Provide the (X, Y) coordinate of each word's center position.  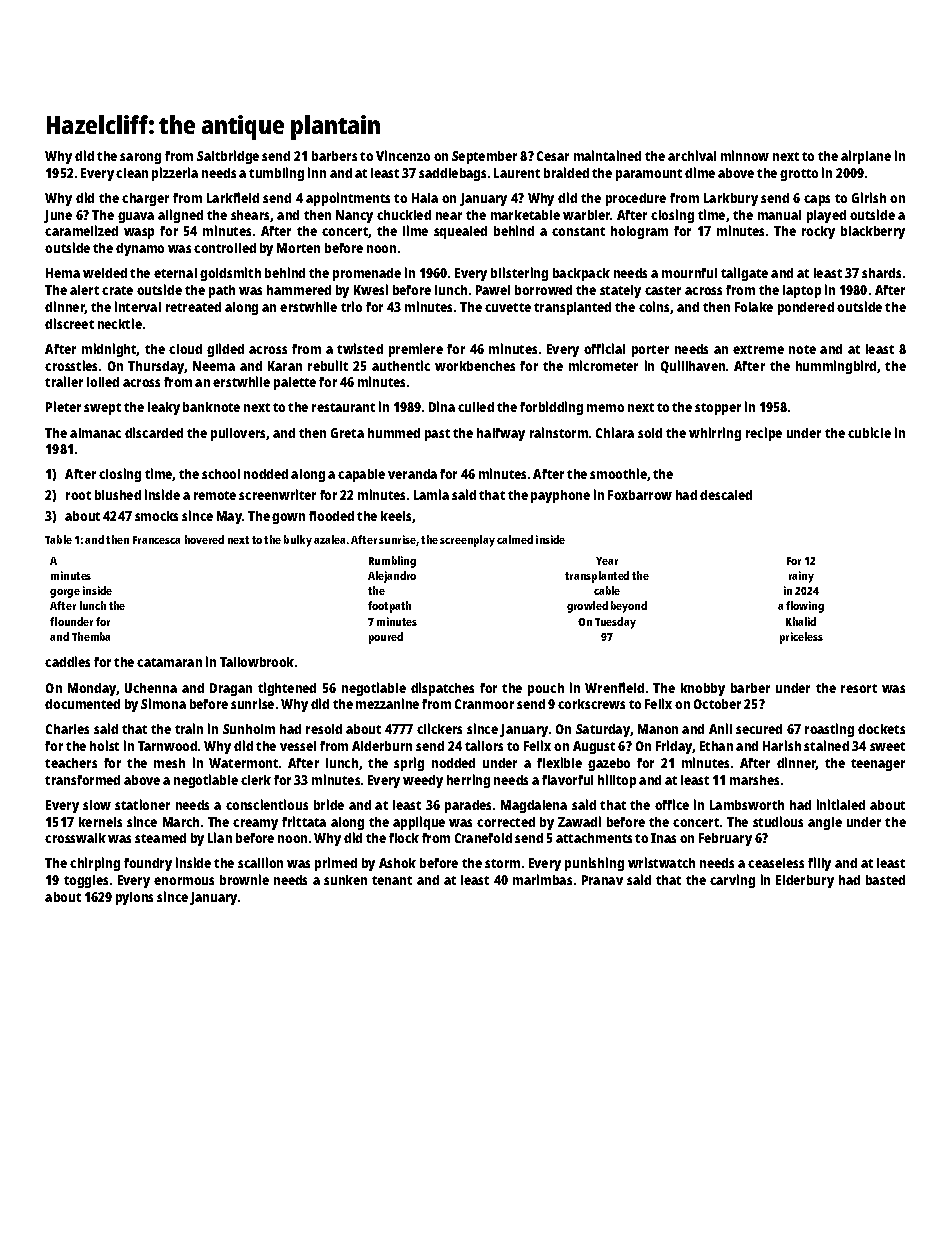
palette (295, 383)
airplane (866, 157)
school (221, 474)
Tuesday (615, 623)
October (717, 704)
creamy (255, 824)
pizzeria (175, 174)
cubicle (869, 432)
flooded (331, 516)
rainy (801, 577)
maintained (607, 155)
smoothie (618, 473)
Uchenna (151, 688)
